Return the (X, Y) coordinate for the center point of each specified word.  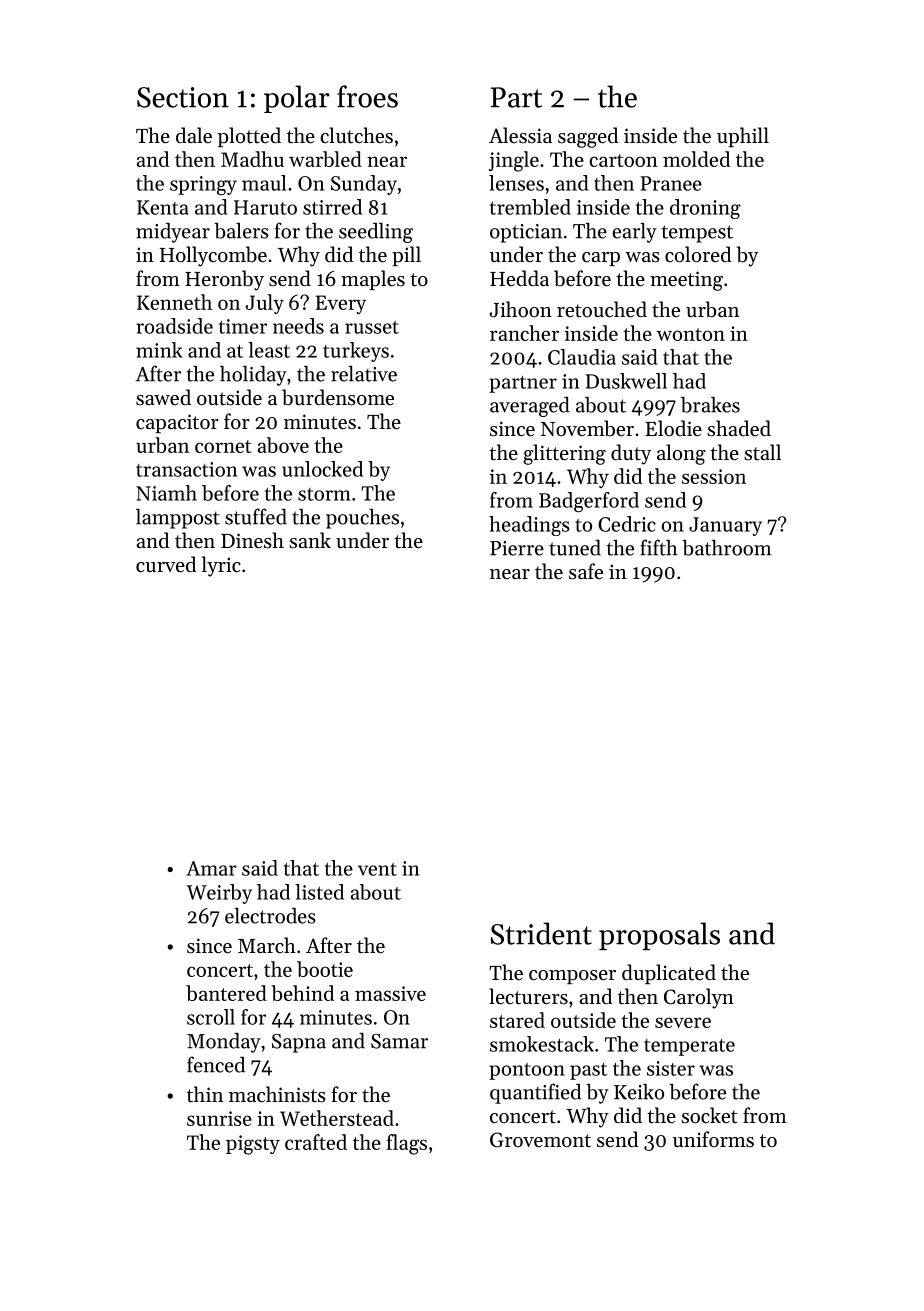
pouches (362, 519)
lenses (516, 183)
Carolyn (699, 998)
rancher (524, 333)
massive (390, 993)
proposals (659, 936)
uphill (743, 137)
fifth (659, 547)
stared (517, 1020)
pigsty (253, 1145)
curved (166, 564)
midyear (173, 233)
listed (319, 892)
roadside (174, 326)
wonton (690, 334)
